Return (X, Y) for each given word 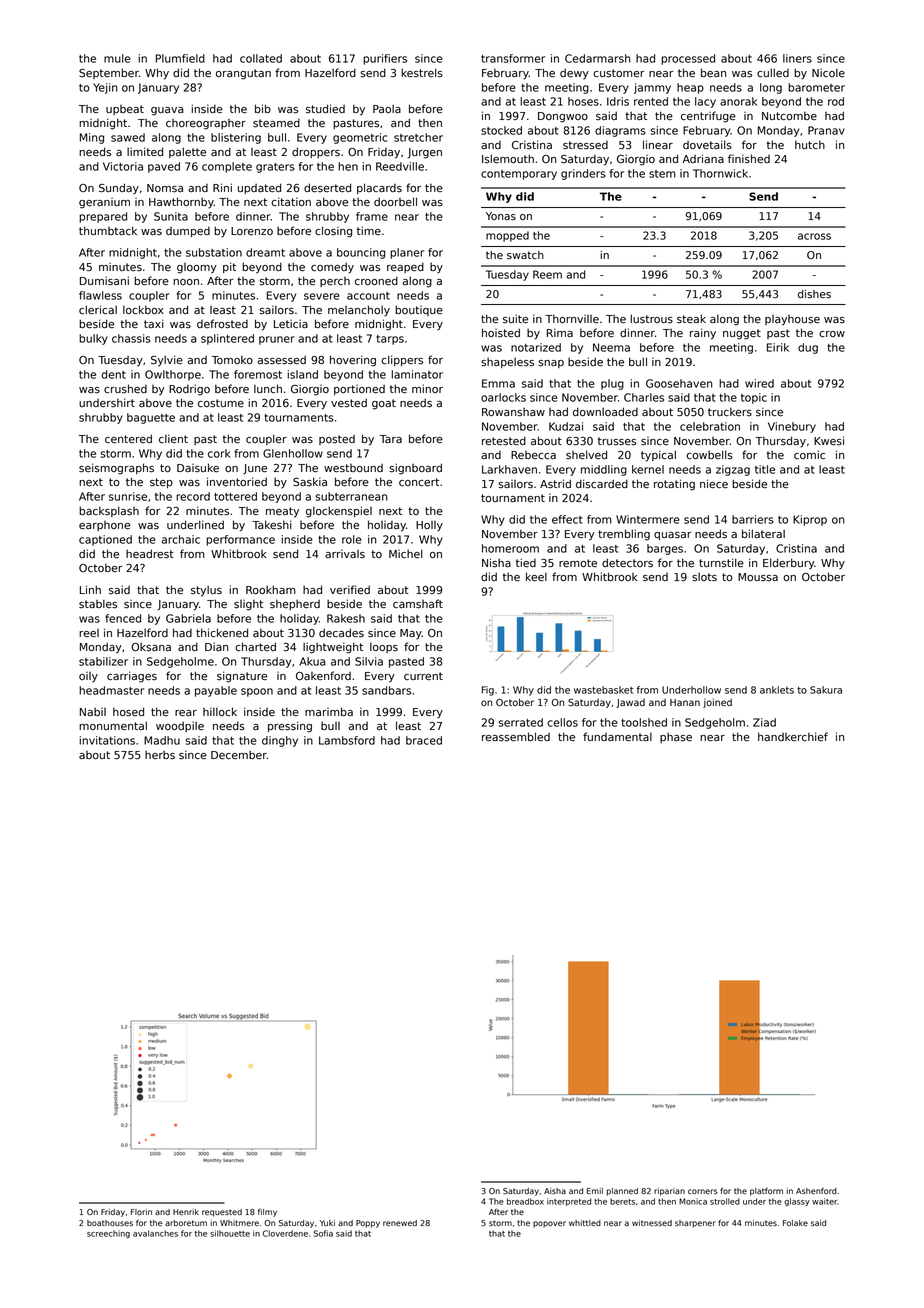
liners (797, 58)
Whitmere (239, 1223)
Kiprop (810, 520)
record (193, 496)
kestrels (422, 73)
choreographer (206, 124)
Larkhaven (509, 469)
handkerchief (793, 736)
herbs (160, 755)
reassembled (516, 737)
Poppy (368, 1224)
